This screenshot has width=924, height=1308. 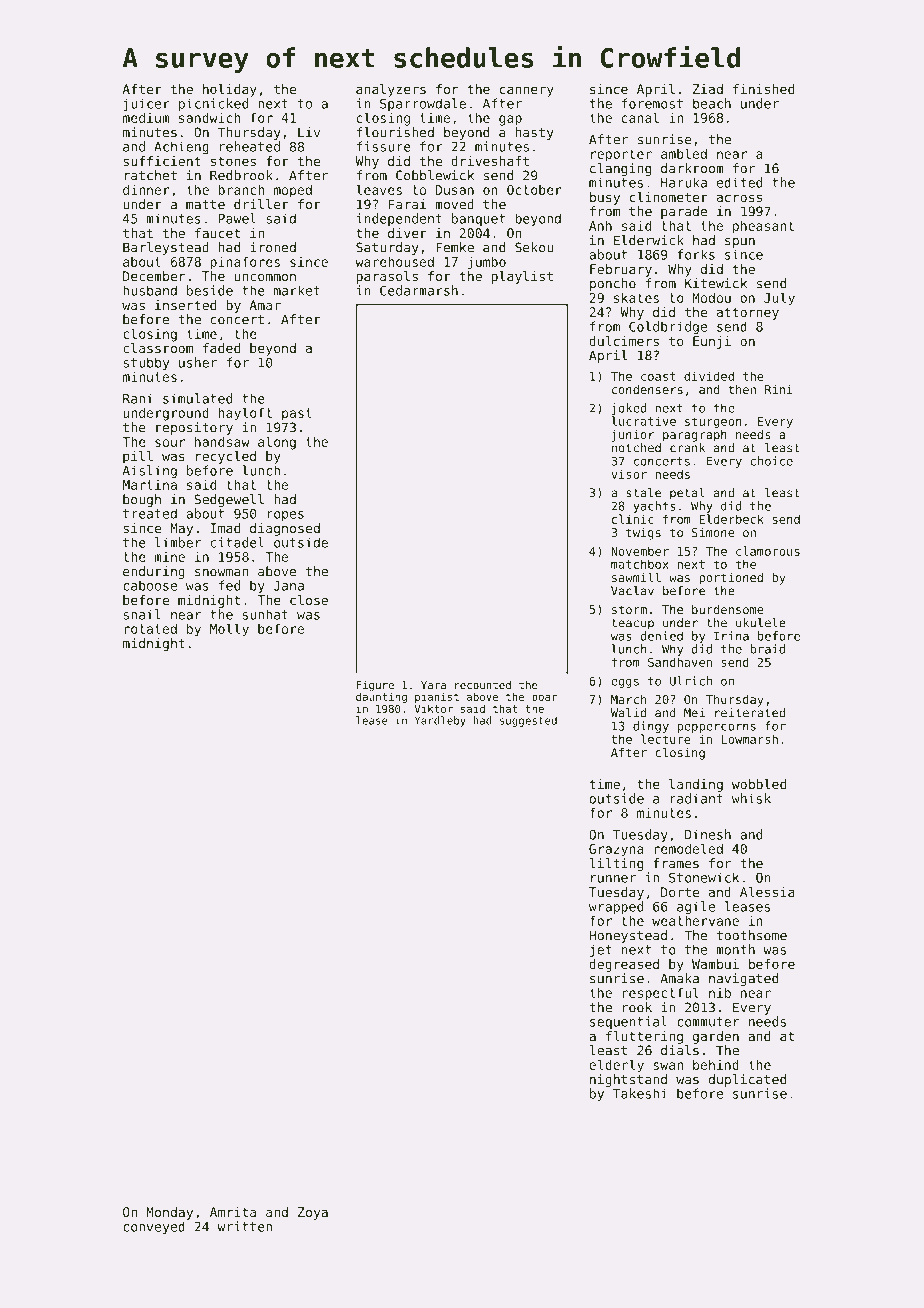 I want to click on clinic, so click(x=633, y=519).
